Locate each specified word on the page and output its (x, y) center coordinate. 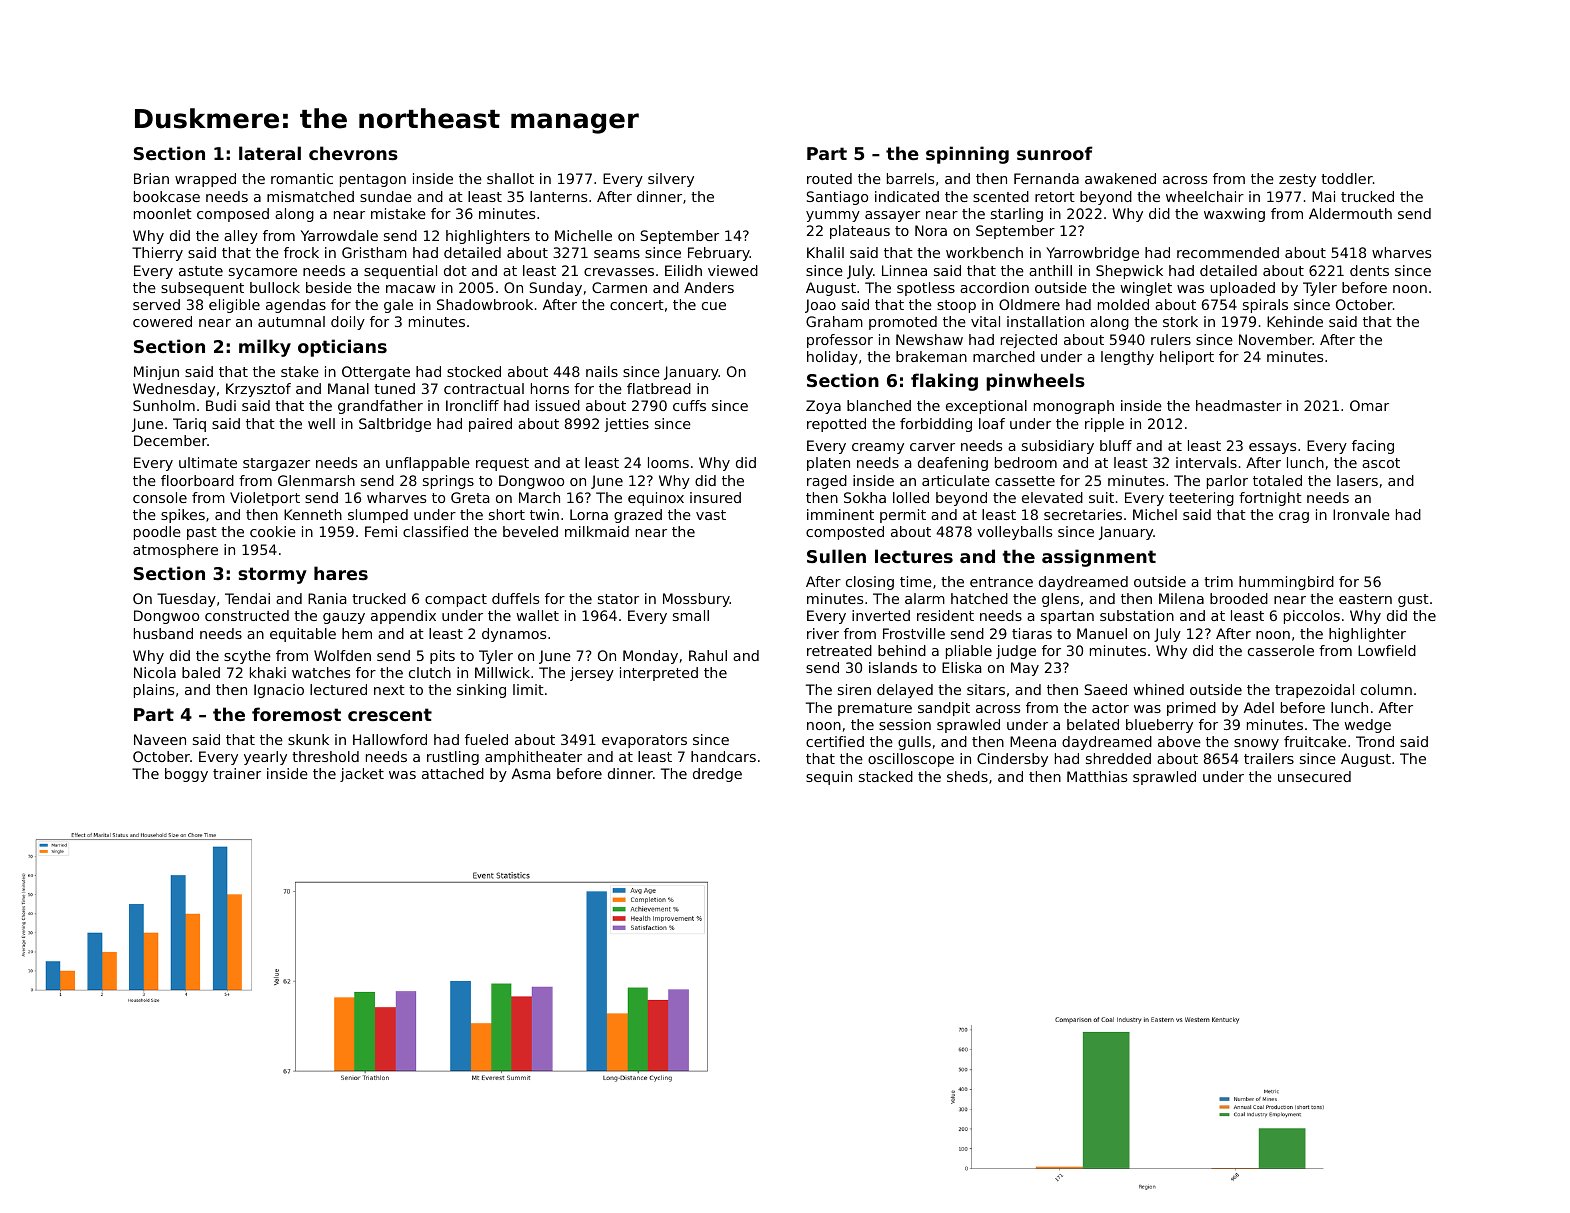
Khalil (825, 252)
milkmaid (597, 531)
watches (321, 672)
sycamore (263, 273)
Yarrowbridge (1092, 254)
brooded (1239, 598)
